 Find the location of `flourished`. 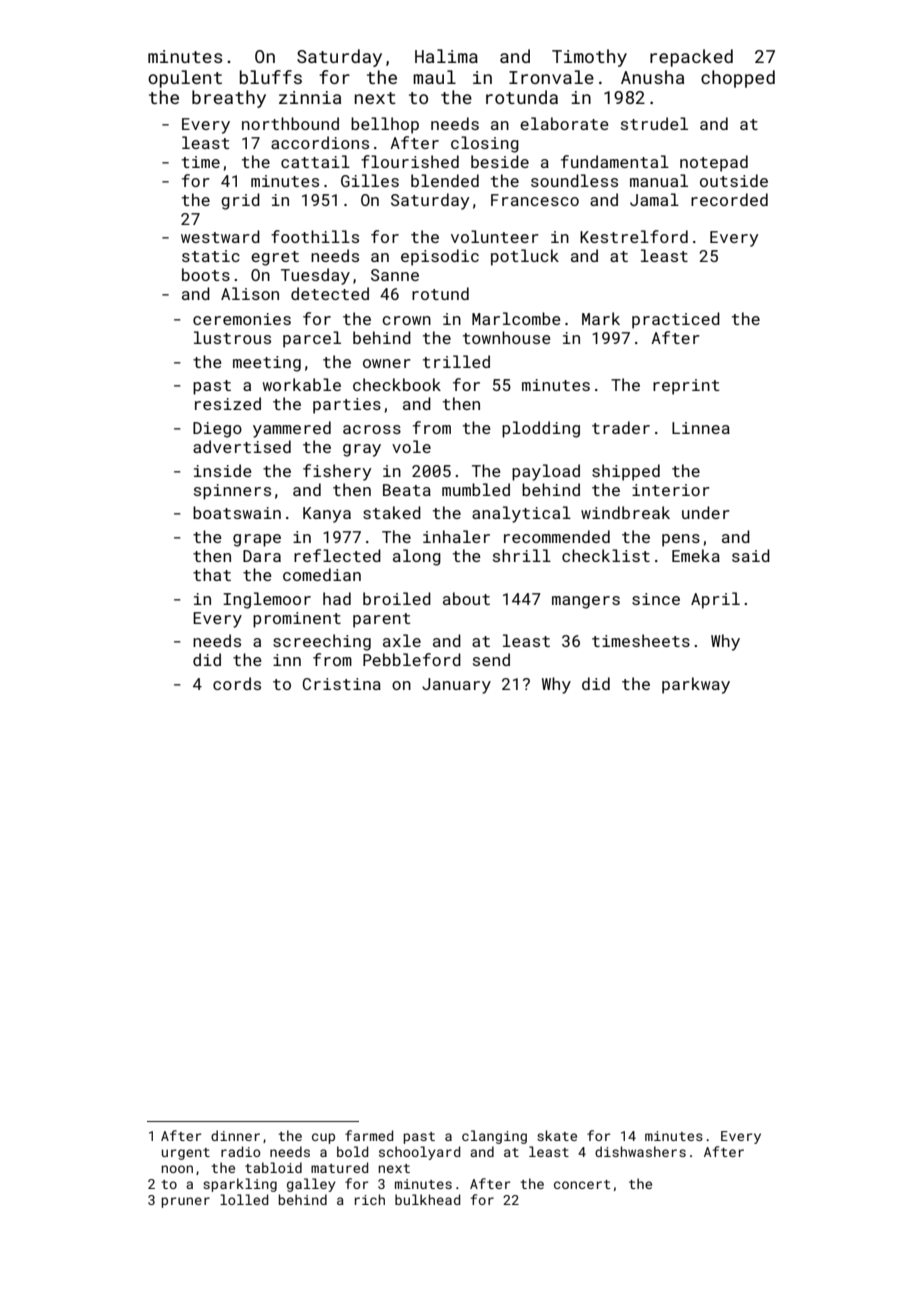

flourished is located at coordinates (410, 161).
